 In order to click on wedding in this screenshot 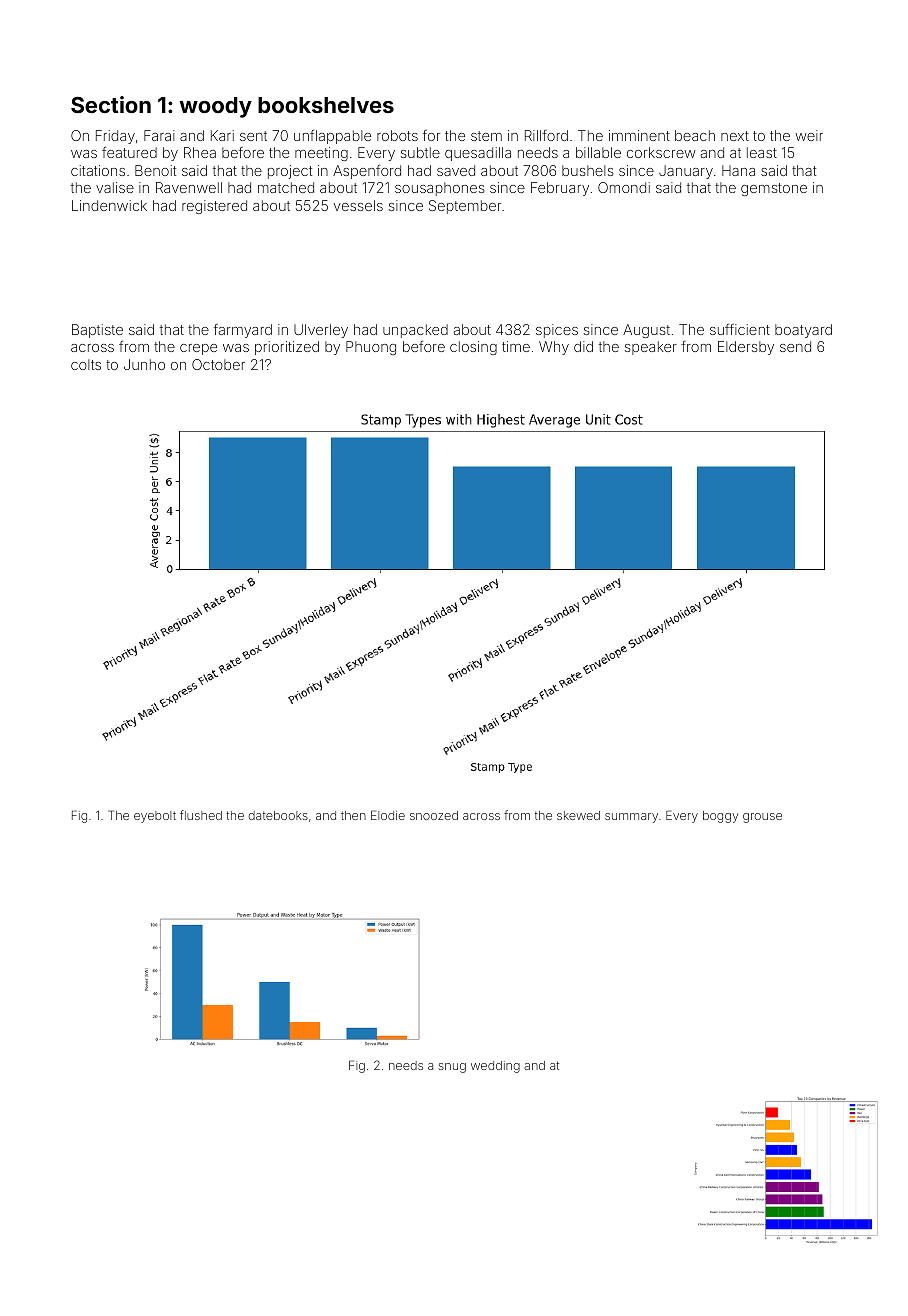, I will do `click(495, 1067)`.
